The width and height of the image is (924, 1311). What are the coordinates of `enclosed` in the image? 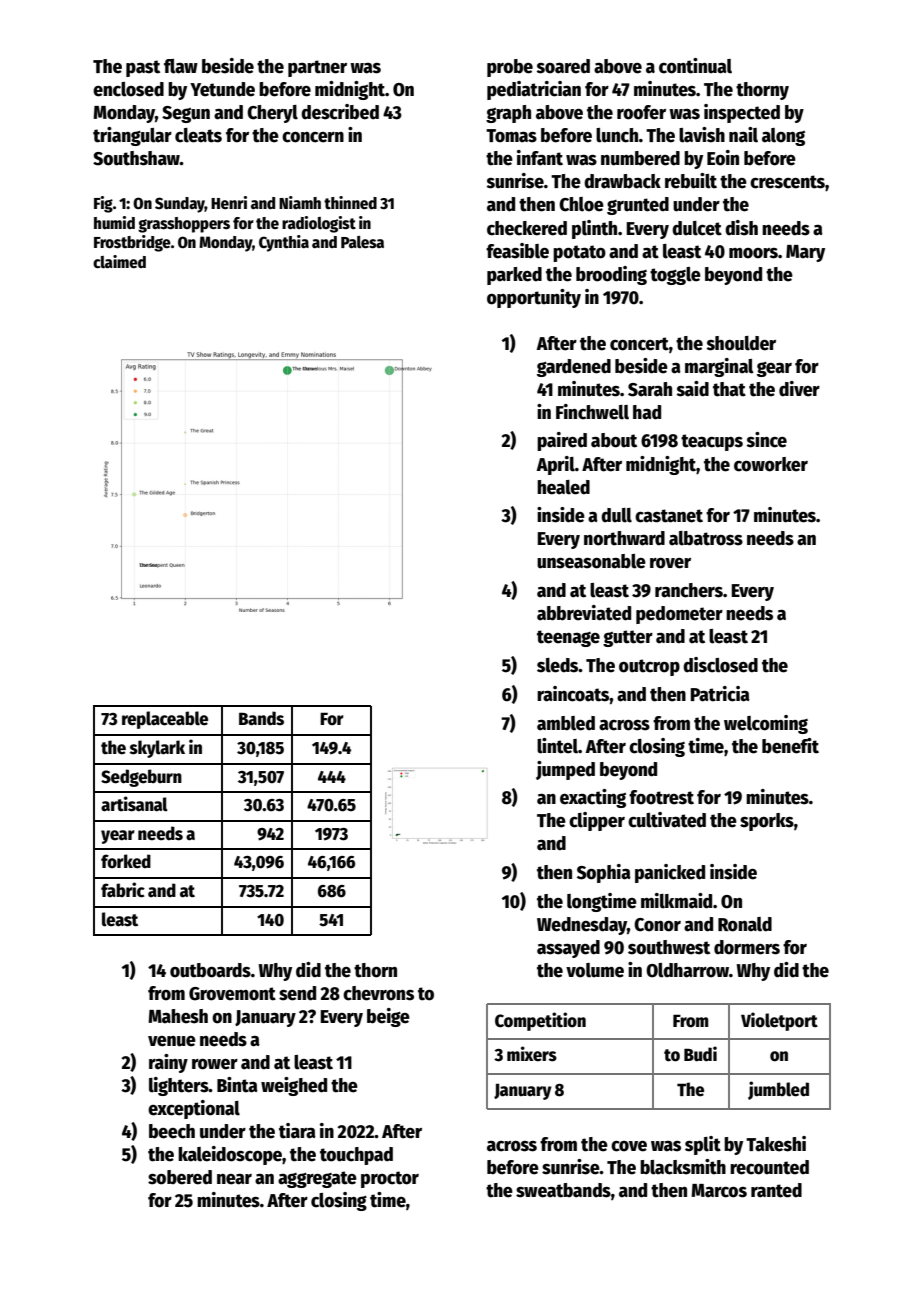 It's located at (128, 89).
